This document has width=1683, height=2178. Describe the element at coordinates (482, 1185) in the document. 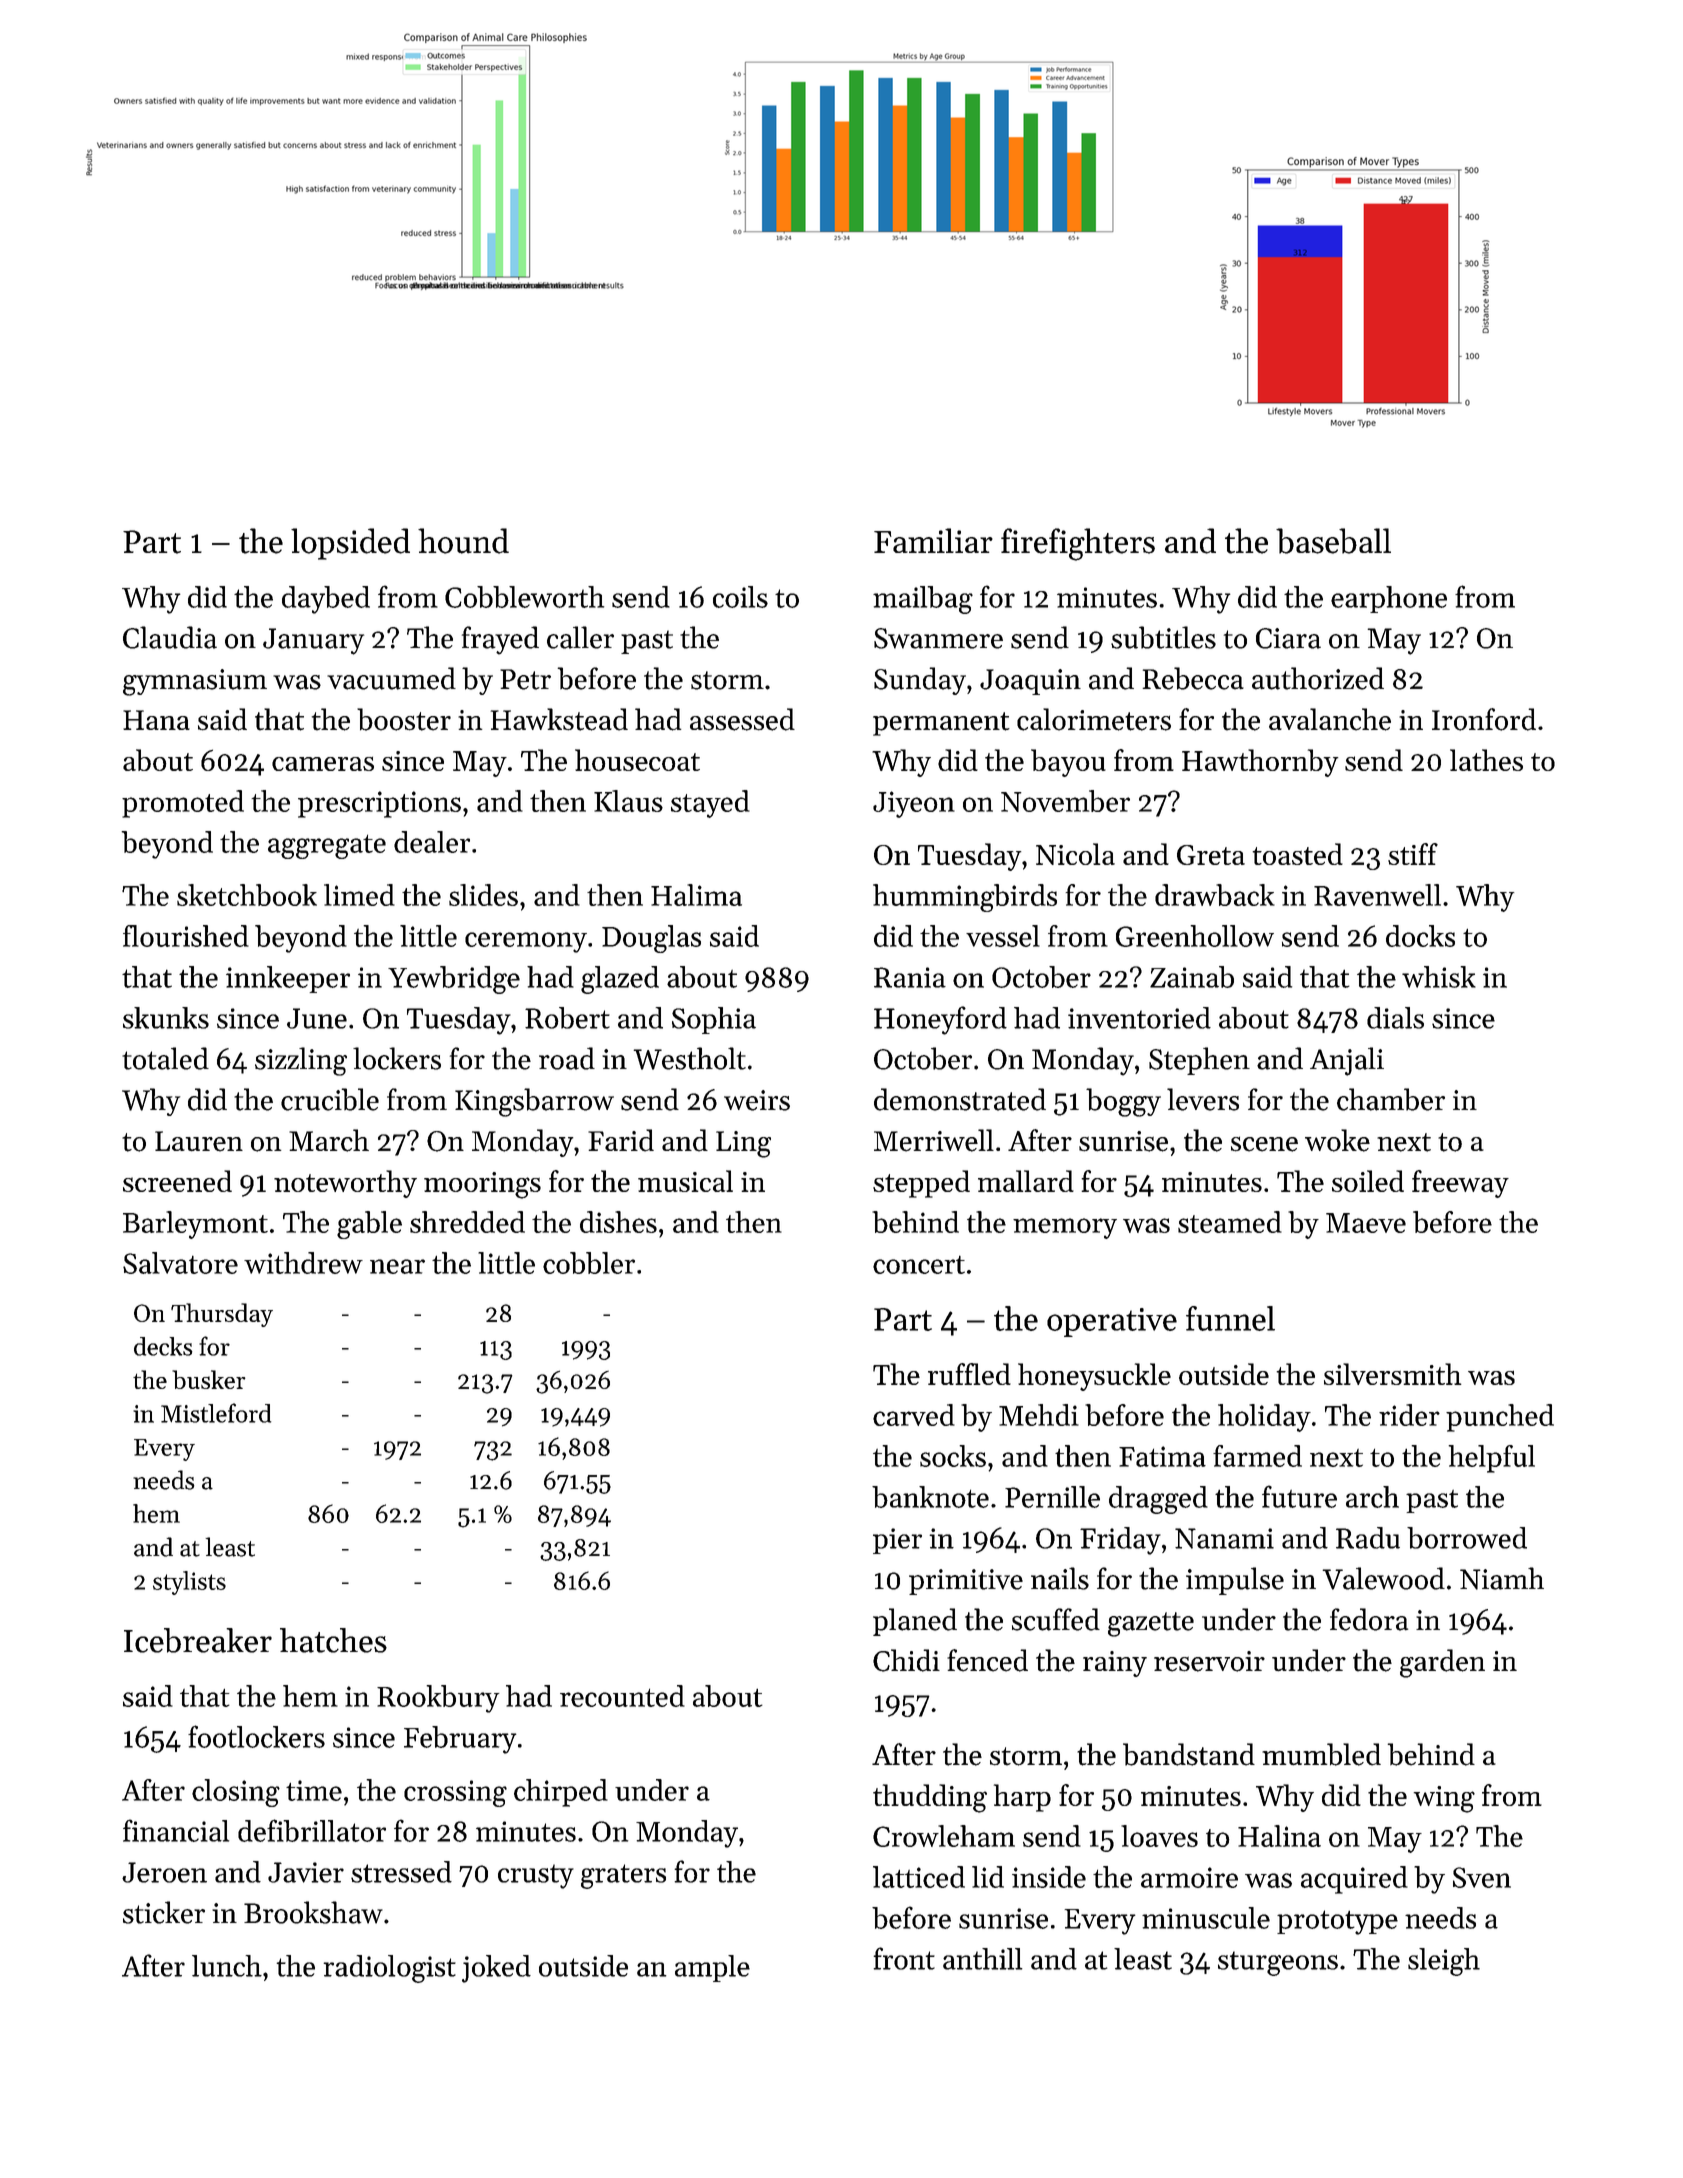

I see `moorings` at that location.
